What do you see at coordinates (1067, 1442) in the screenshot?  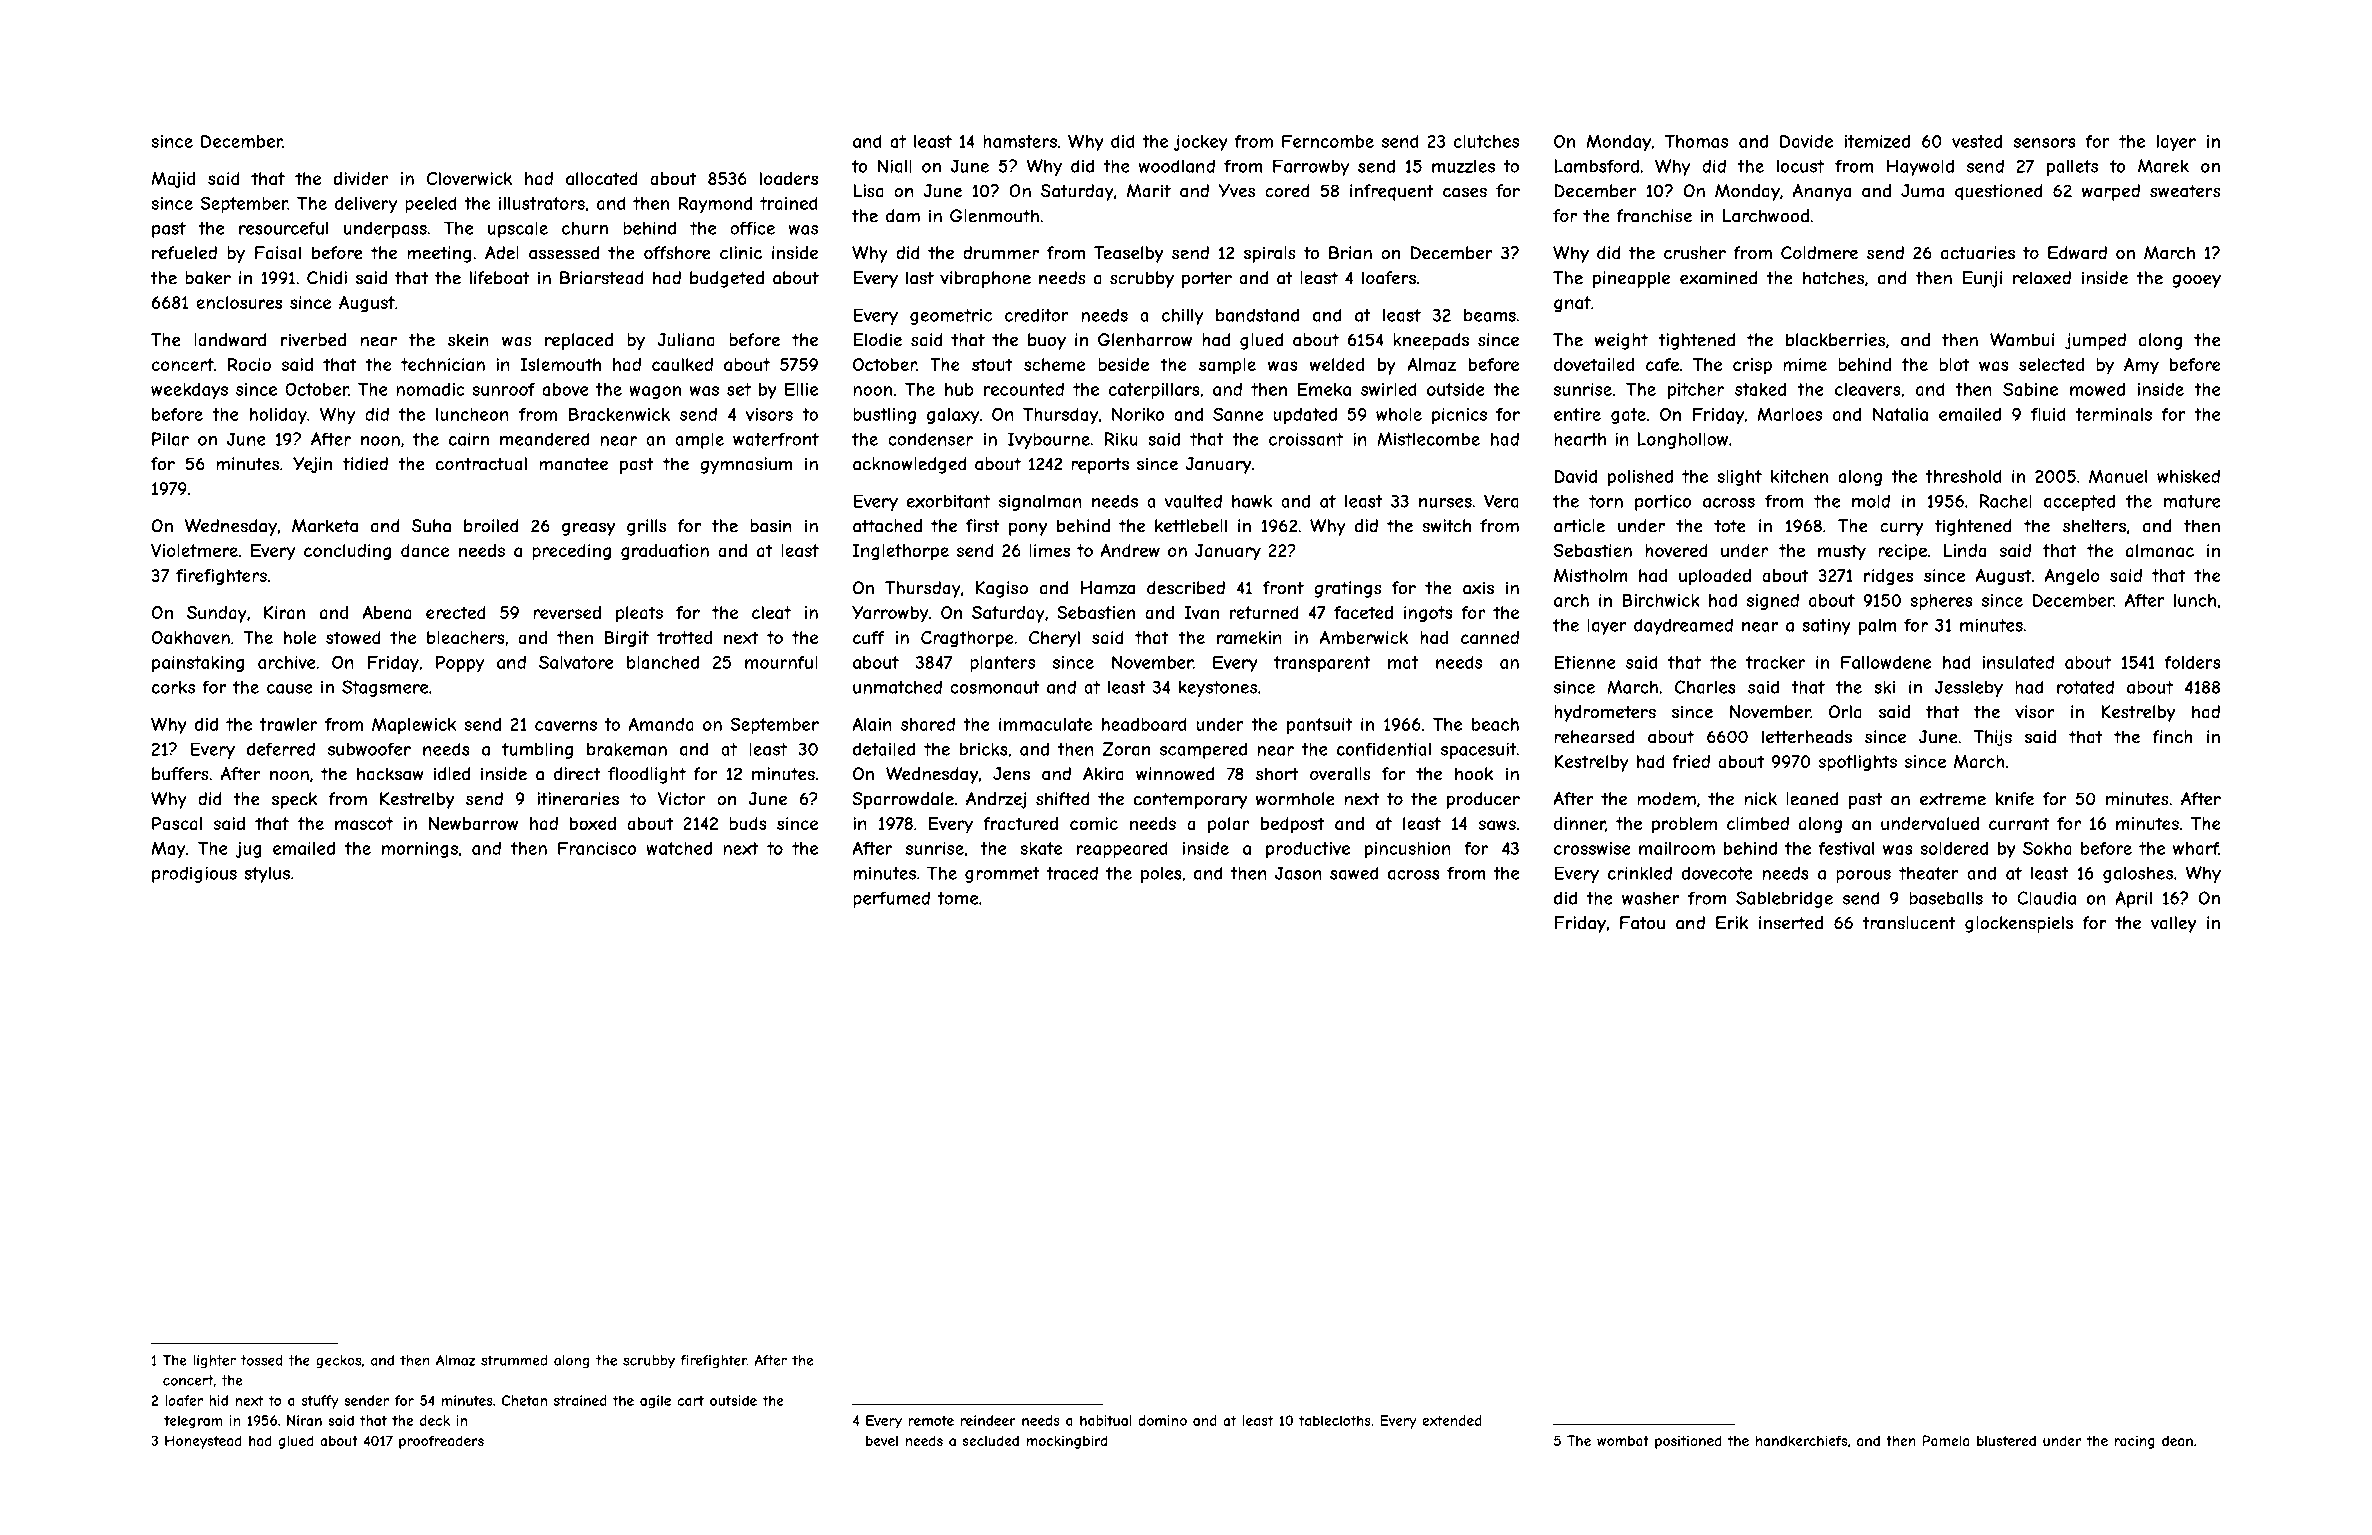 I see `mockingbird` at bounding box center [1067, 1442].
